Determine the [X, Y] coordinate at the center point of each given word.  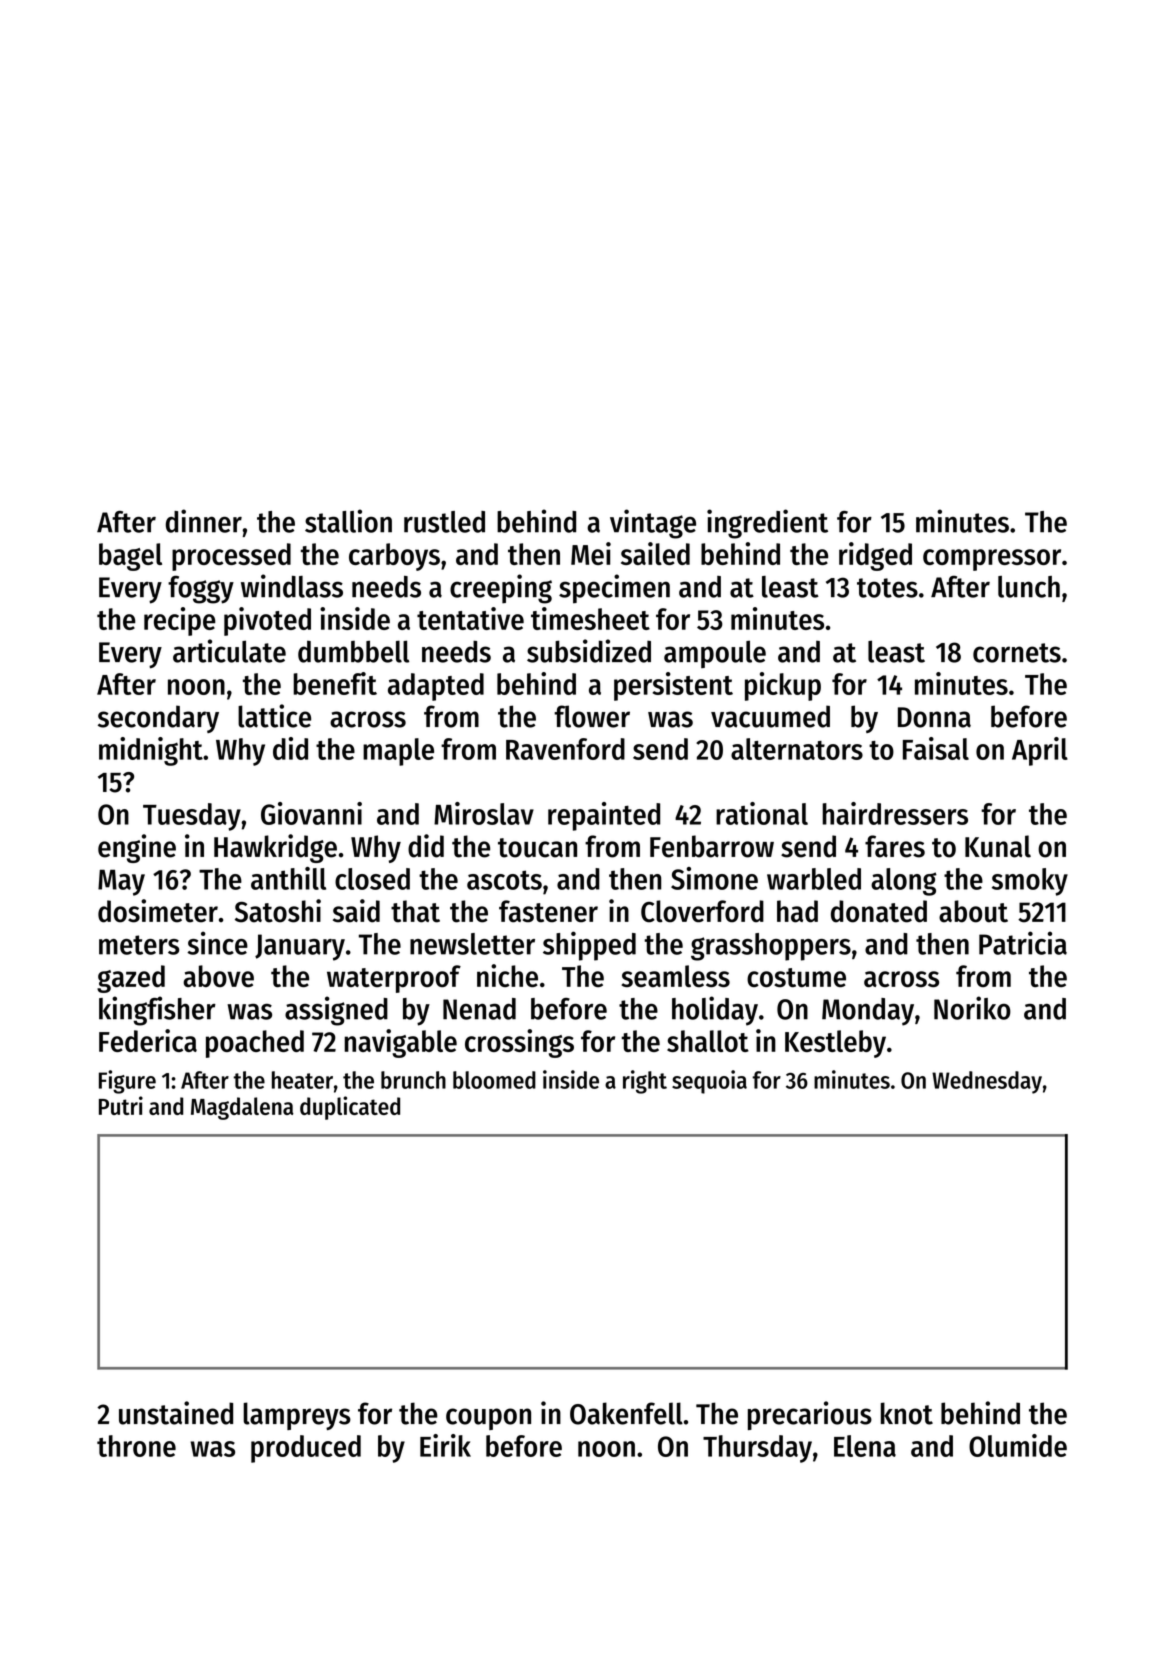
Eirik [445, 1445]
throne [136, 1446]
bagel [130, 557]
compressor [992, 560]
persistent [673, 686]
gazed [131, 979]
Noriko [972, 1008]
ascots [504, 880]
